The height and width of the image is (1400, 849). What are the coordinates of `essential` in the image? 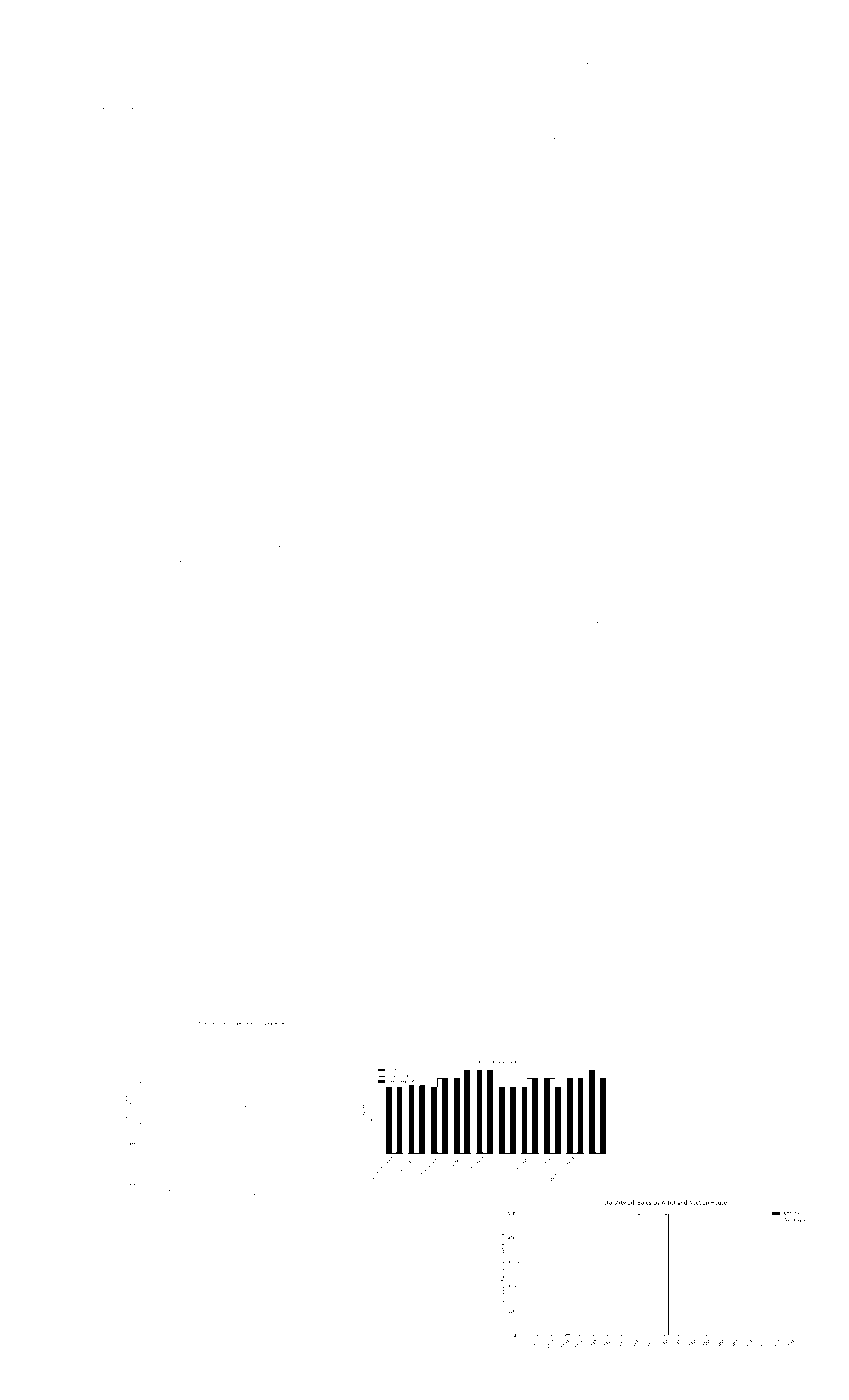 It's located at (385, 510).
